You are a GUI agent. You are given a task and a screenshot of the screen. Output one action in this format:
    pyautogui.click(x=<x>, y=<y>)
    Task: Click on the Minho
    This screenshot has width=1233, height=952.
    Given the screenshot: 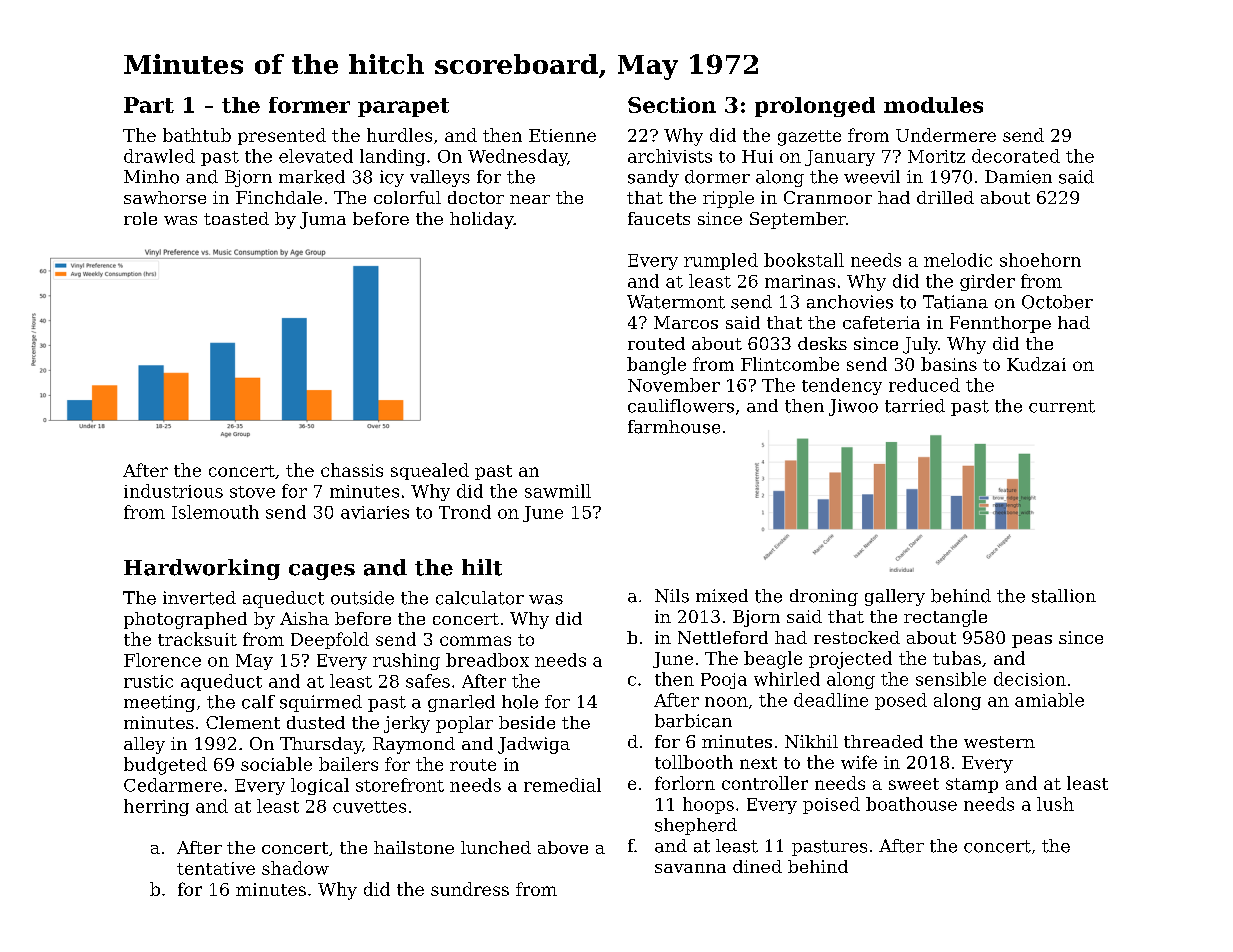 What is the action you would take?
    pyautogui.click(x=151, y=177)
